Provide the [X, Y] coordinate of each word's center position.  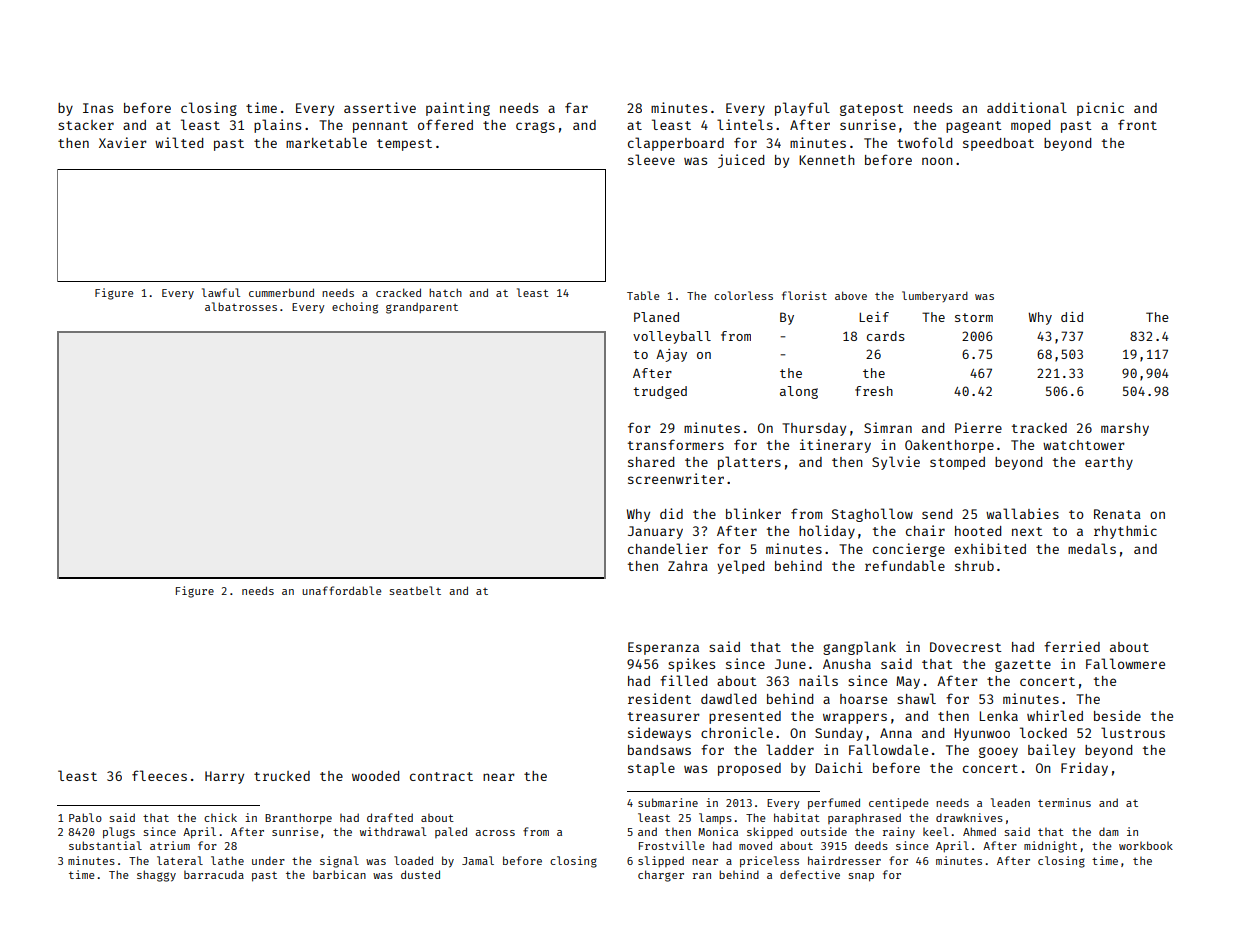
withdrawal [393, 831]
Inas [98, 108]
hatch [445, 292]
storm [974, 317]
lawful [221, 292]
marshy [1125, 429]
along [799, 392]
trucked [282, 776]
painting [458, 109]
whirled [1055, 715]
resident [659, 698]
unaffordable [341, 590]
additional [1027, 107]
